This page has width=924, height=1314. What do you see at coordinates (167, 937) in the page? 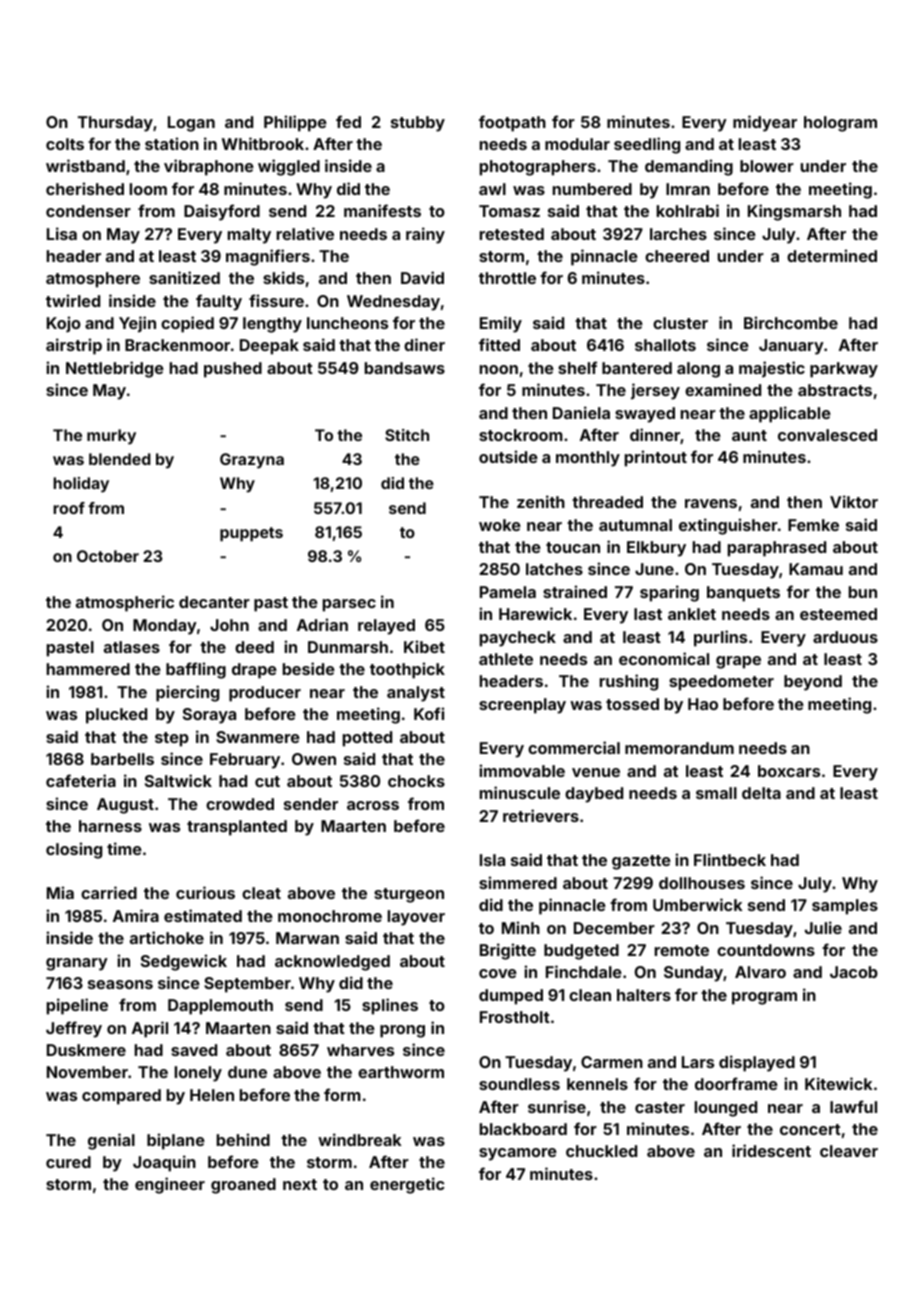
I see `artichoke` at bounding box center [167, 937].
